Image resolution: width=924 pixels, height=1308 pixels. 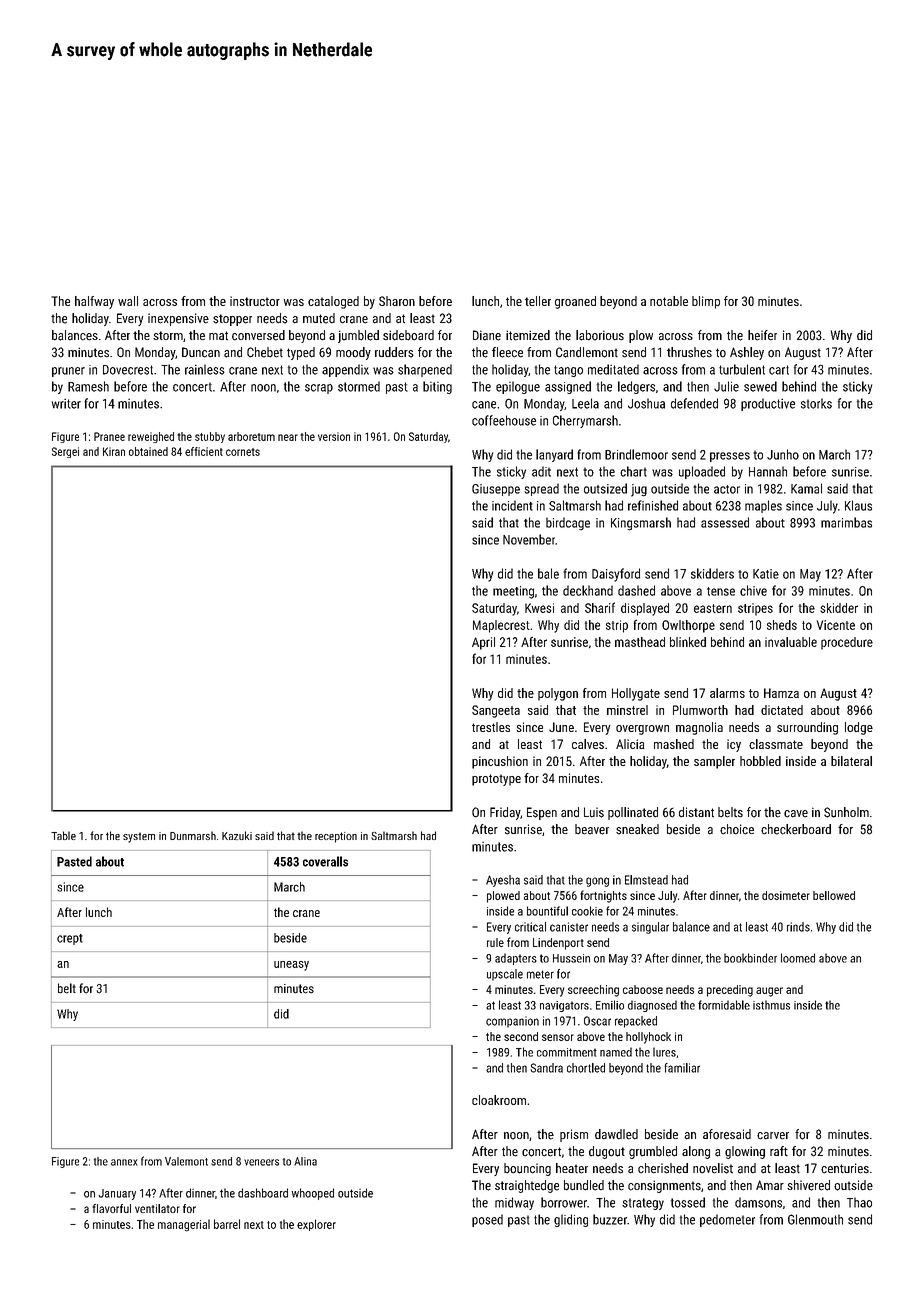 What do you see at coordinates (696, 812) in the page?
I see `distant` at bounding box center [696, 812].
